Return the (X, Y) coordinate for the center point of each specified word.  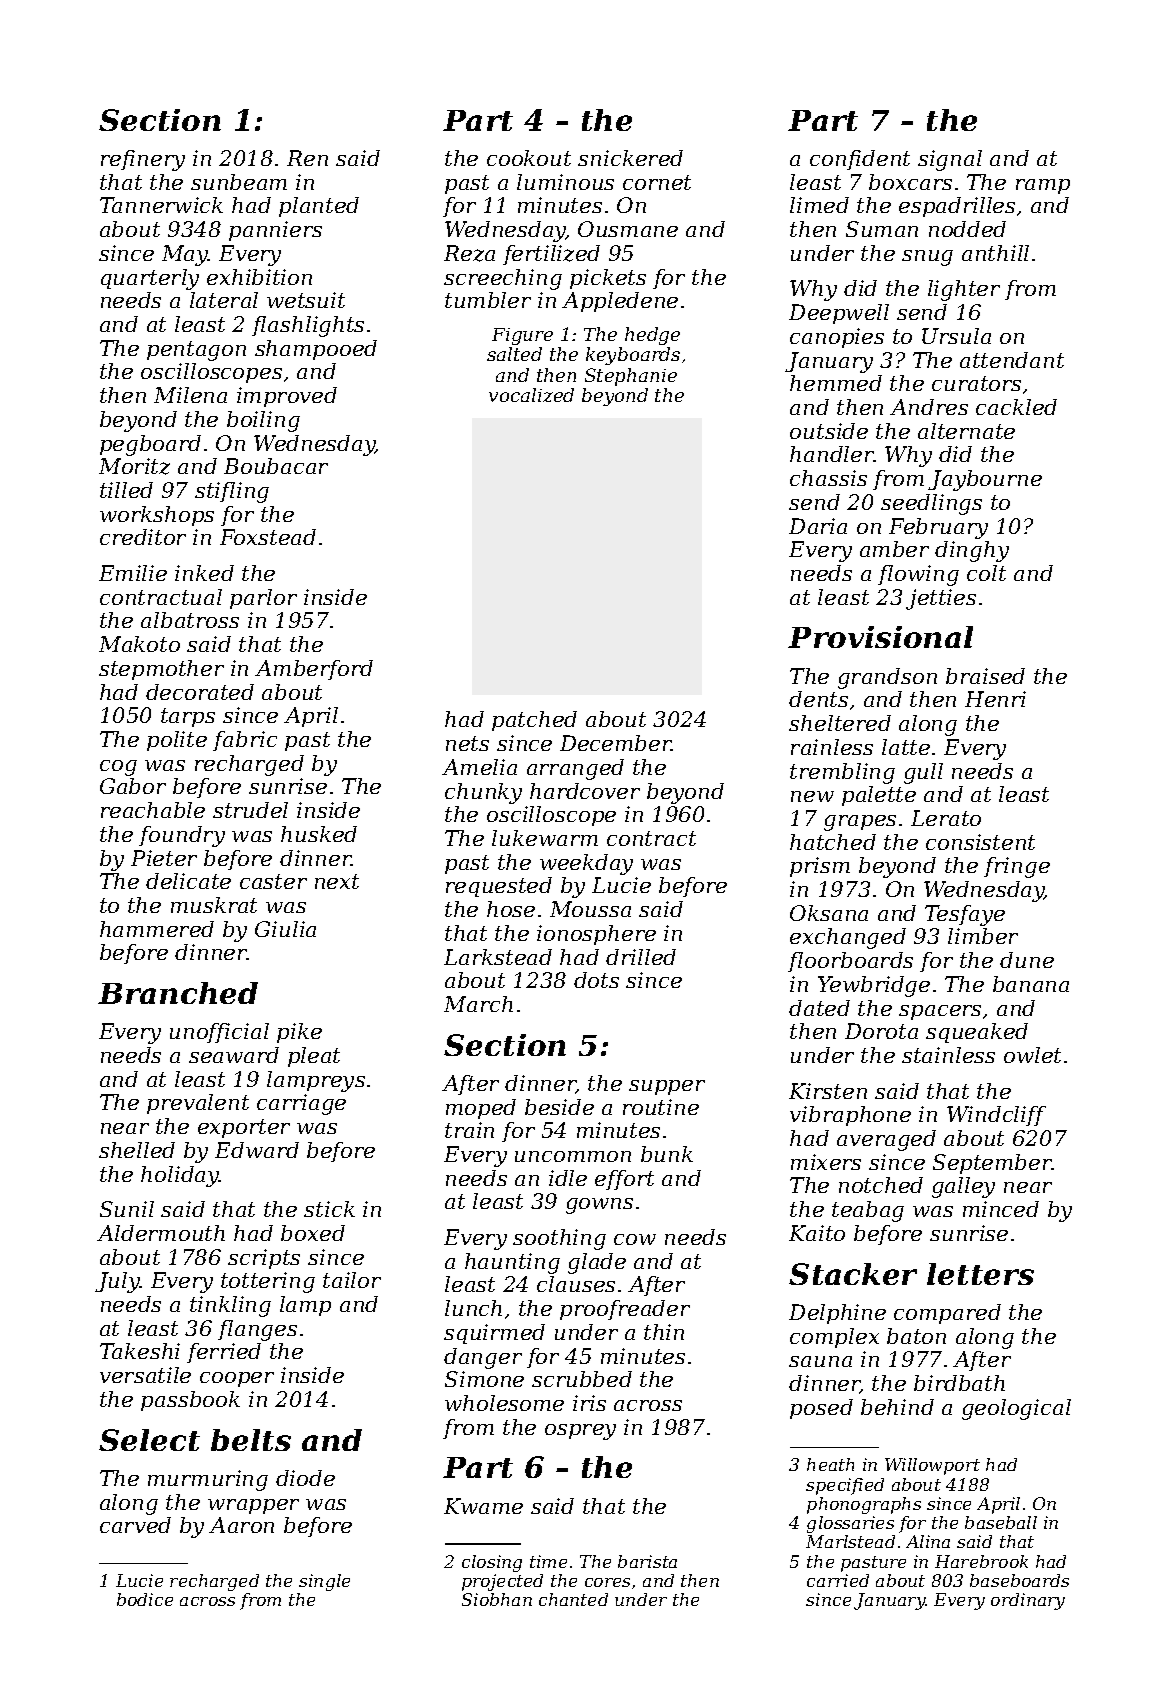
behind (897, 1407)
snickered (630, 158)
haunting (512, 1263)
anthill (995, 253)
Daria (818, 526)
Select (149, 1440)
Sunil (127, 1209)
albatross (190, 620)
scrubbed (582, 1379)
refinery (143, 160)
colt (986, 573)
